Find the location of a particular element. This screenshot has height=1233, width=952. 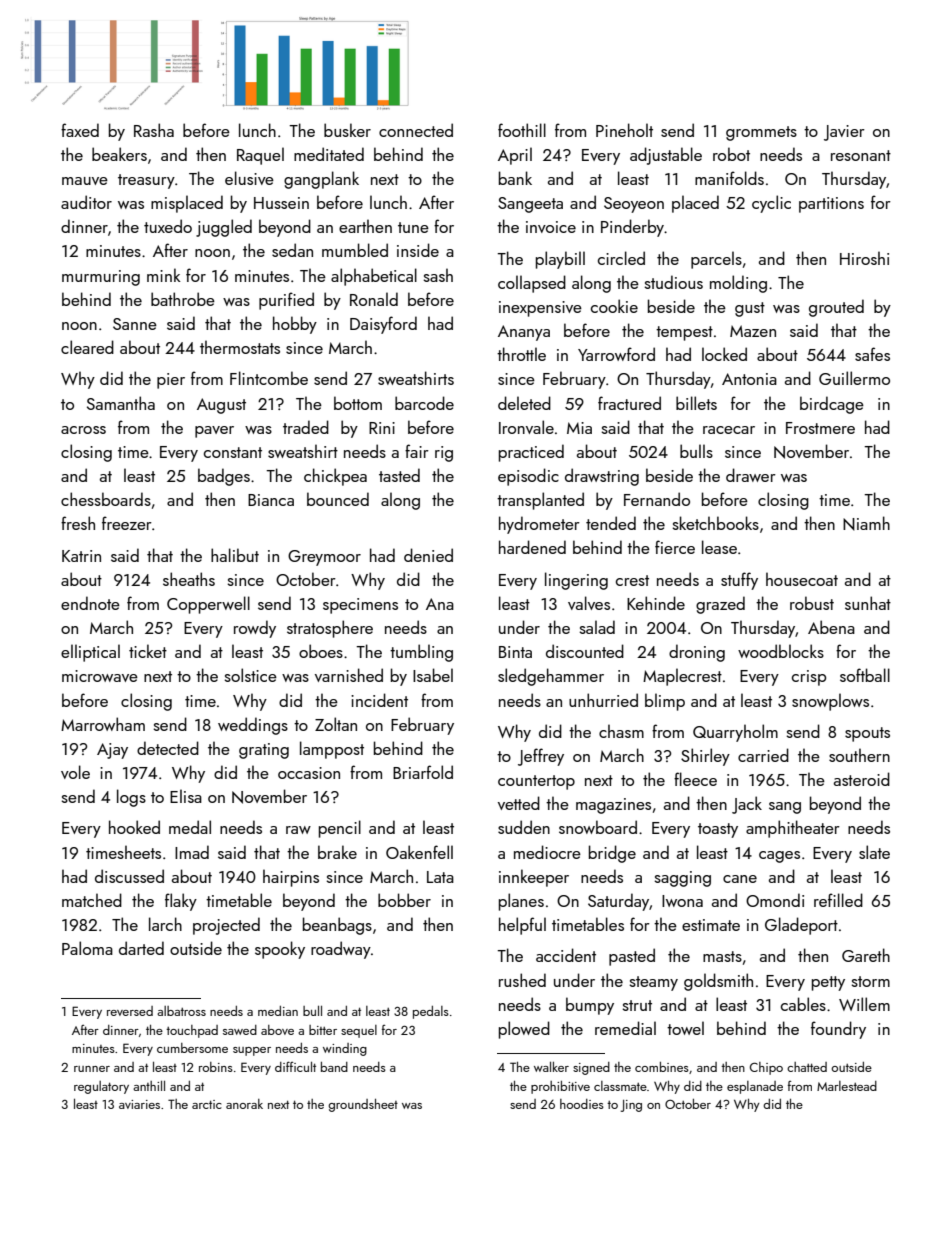

cleared is located at coordinates (87, 347).
